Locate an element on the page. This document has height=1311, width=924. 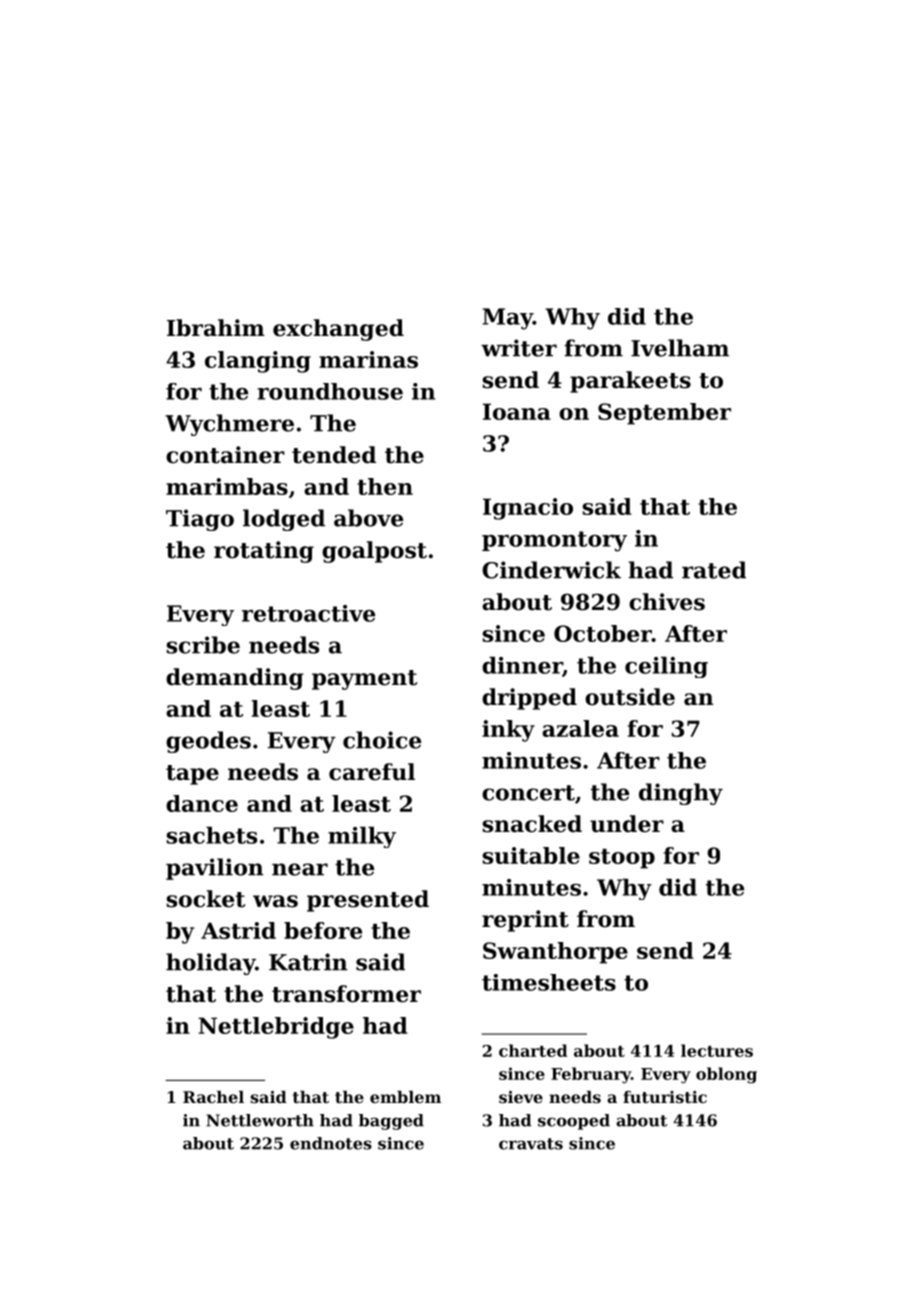
Ivelham is located at coordinates (680, 348).
